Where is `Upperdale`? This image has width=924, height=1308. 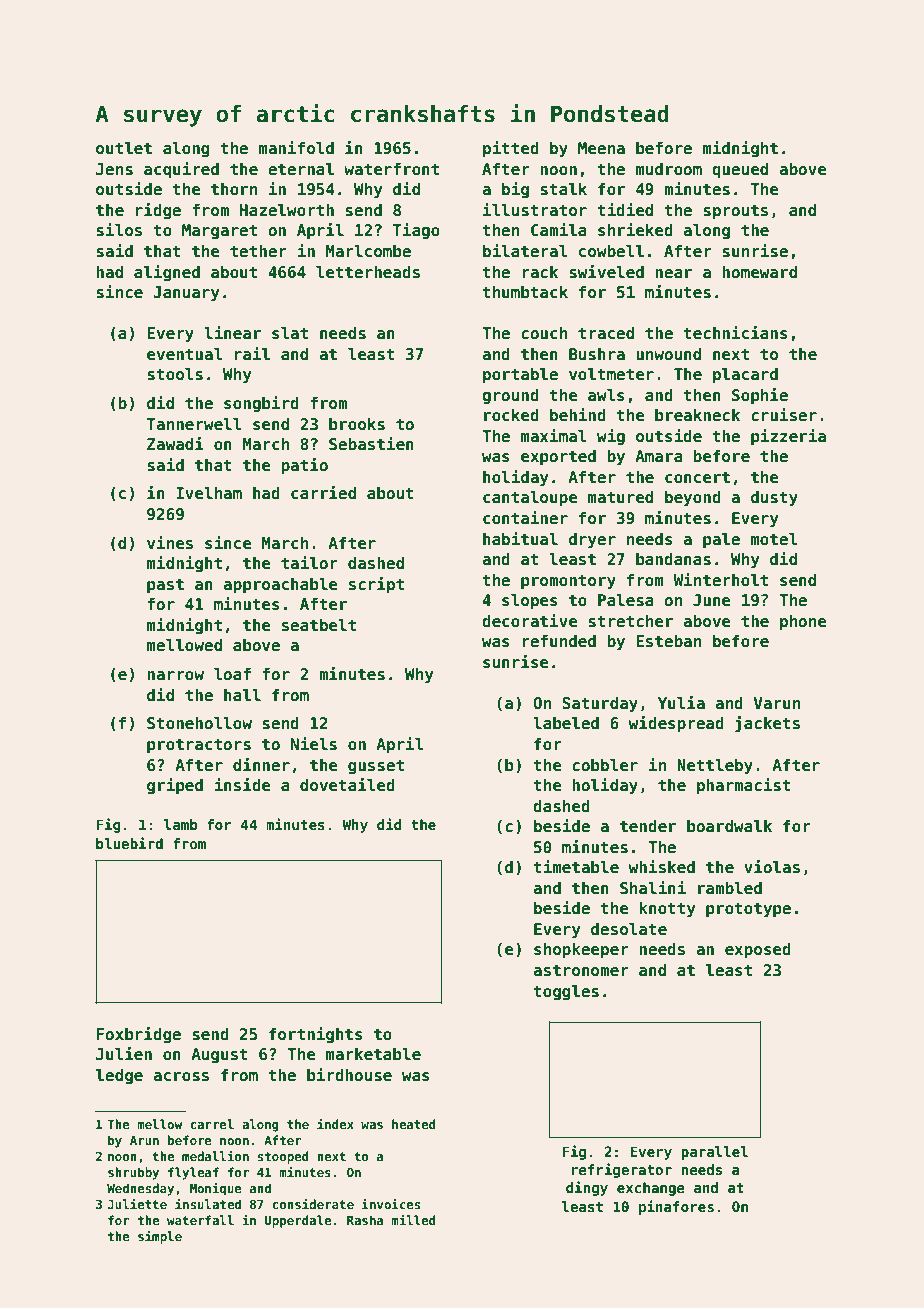 Upperdale is located at coordinates (298, 1221).
